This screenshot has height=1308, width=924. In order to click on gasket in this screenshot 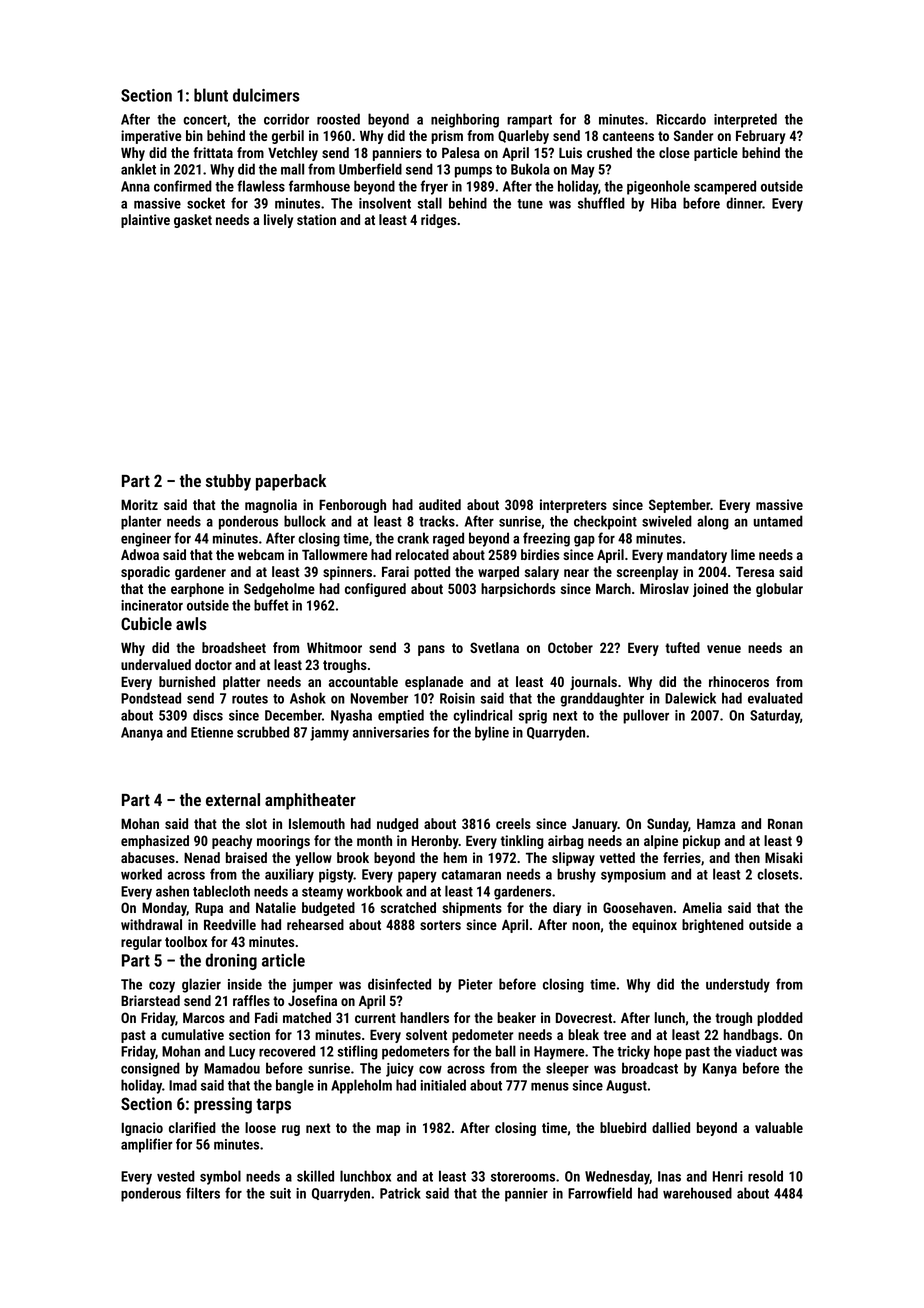, I will do `click(193, 221)`.
